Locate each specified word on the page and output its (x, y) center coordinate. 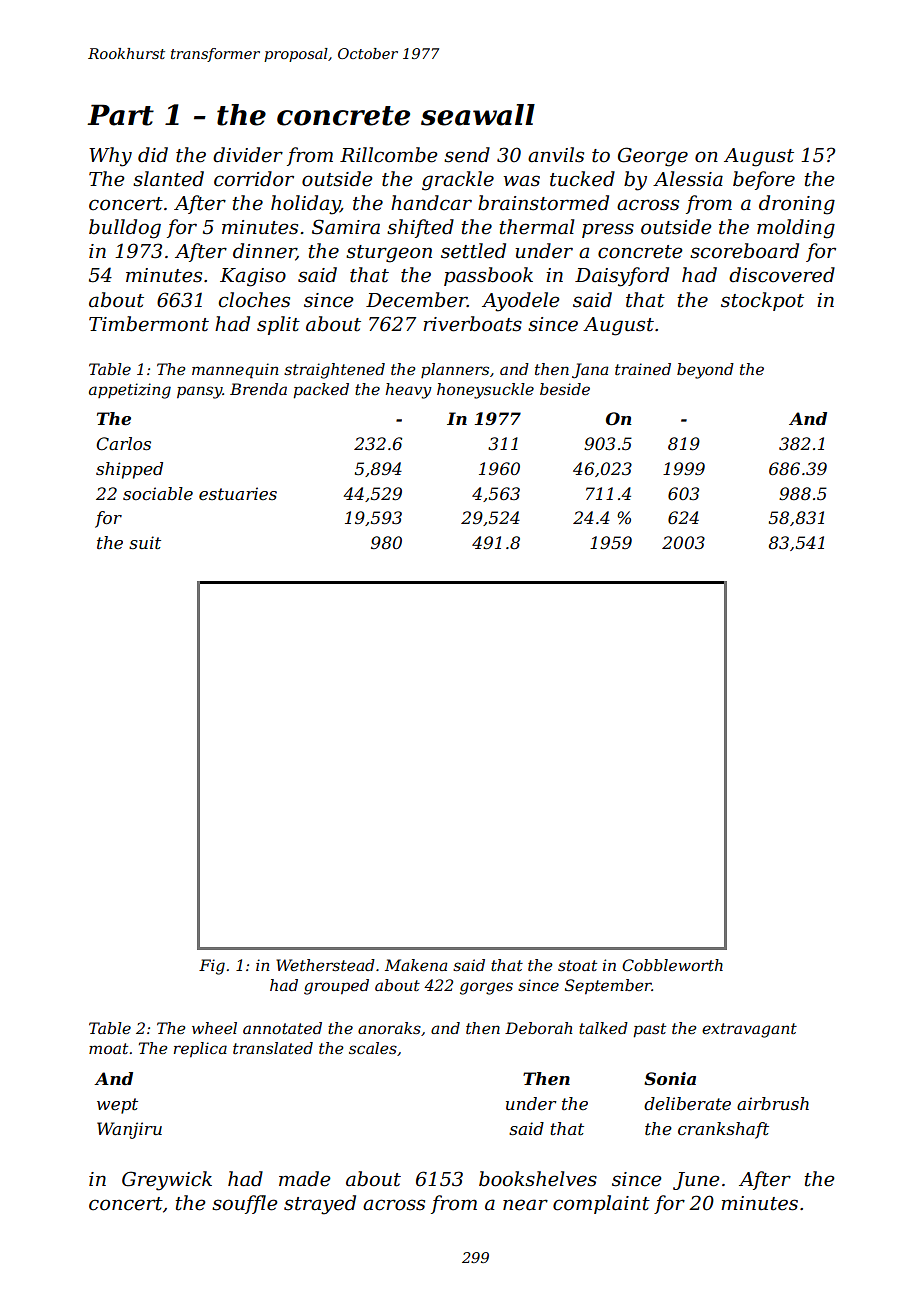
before (764, 180)
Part (120, 115)
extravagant (749, 1030)
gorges (486, 988)
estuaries (238, 493)
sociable (158, 493)
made (305, 1179)
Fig (212, 967)
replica (200, 1049)
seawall (478, 115)
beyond (705, 371)
